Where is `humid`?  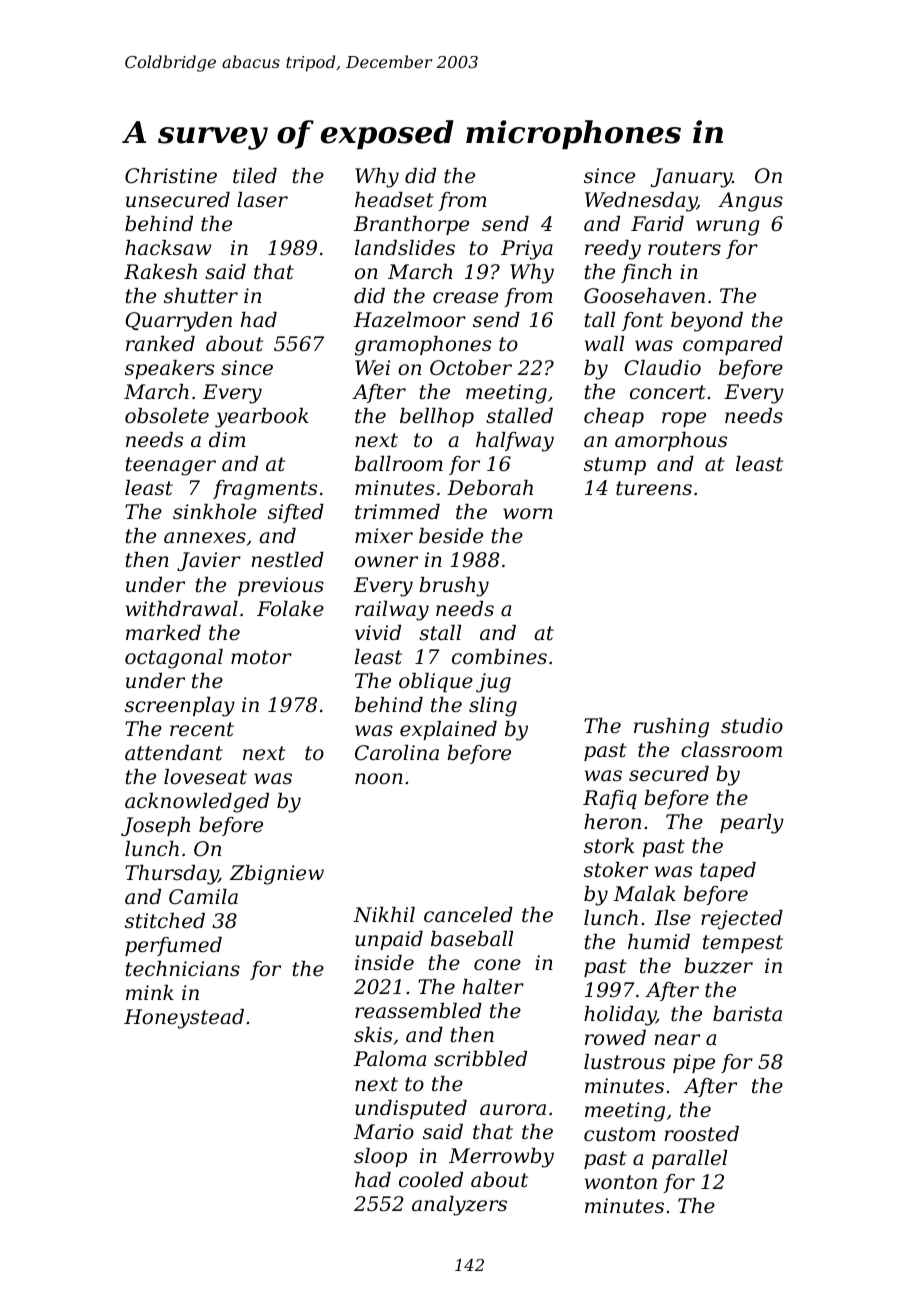 humid is located at coordinates (659, 941).
